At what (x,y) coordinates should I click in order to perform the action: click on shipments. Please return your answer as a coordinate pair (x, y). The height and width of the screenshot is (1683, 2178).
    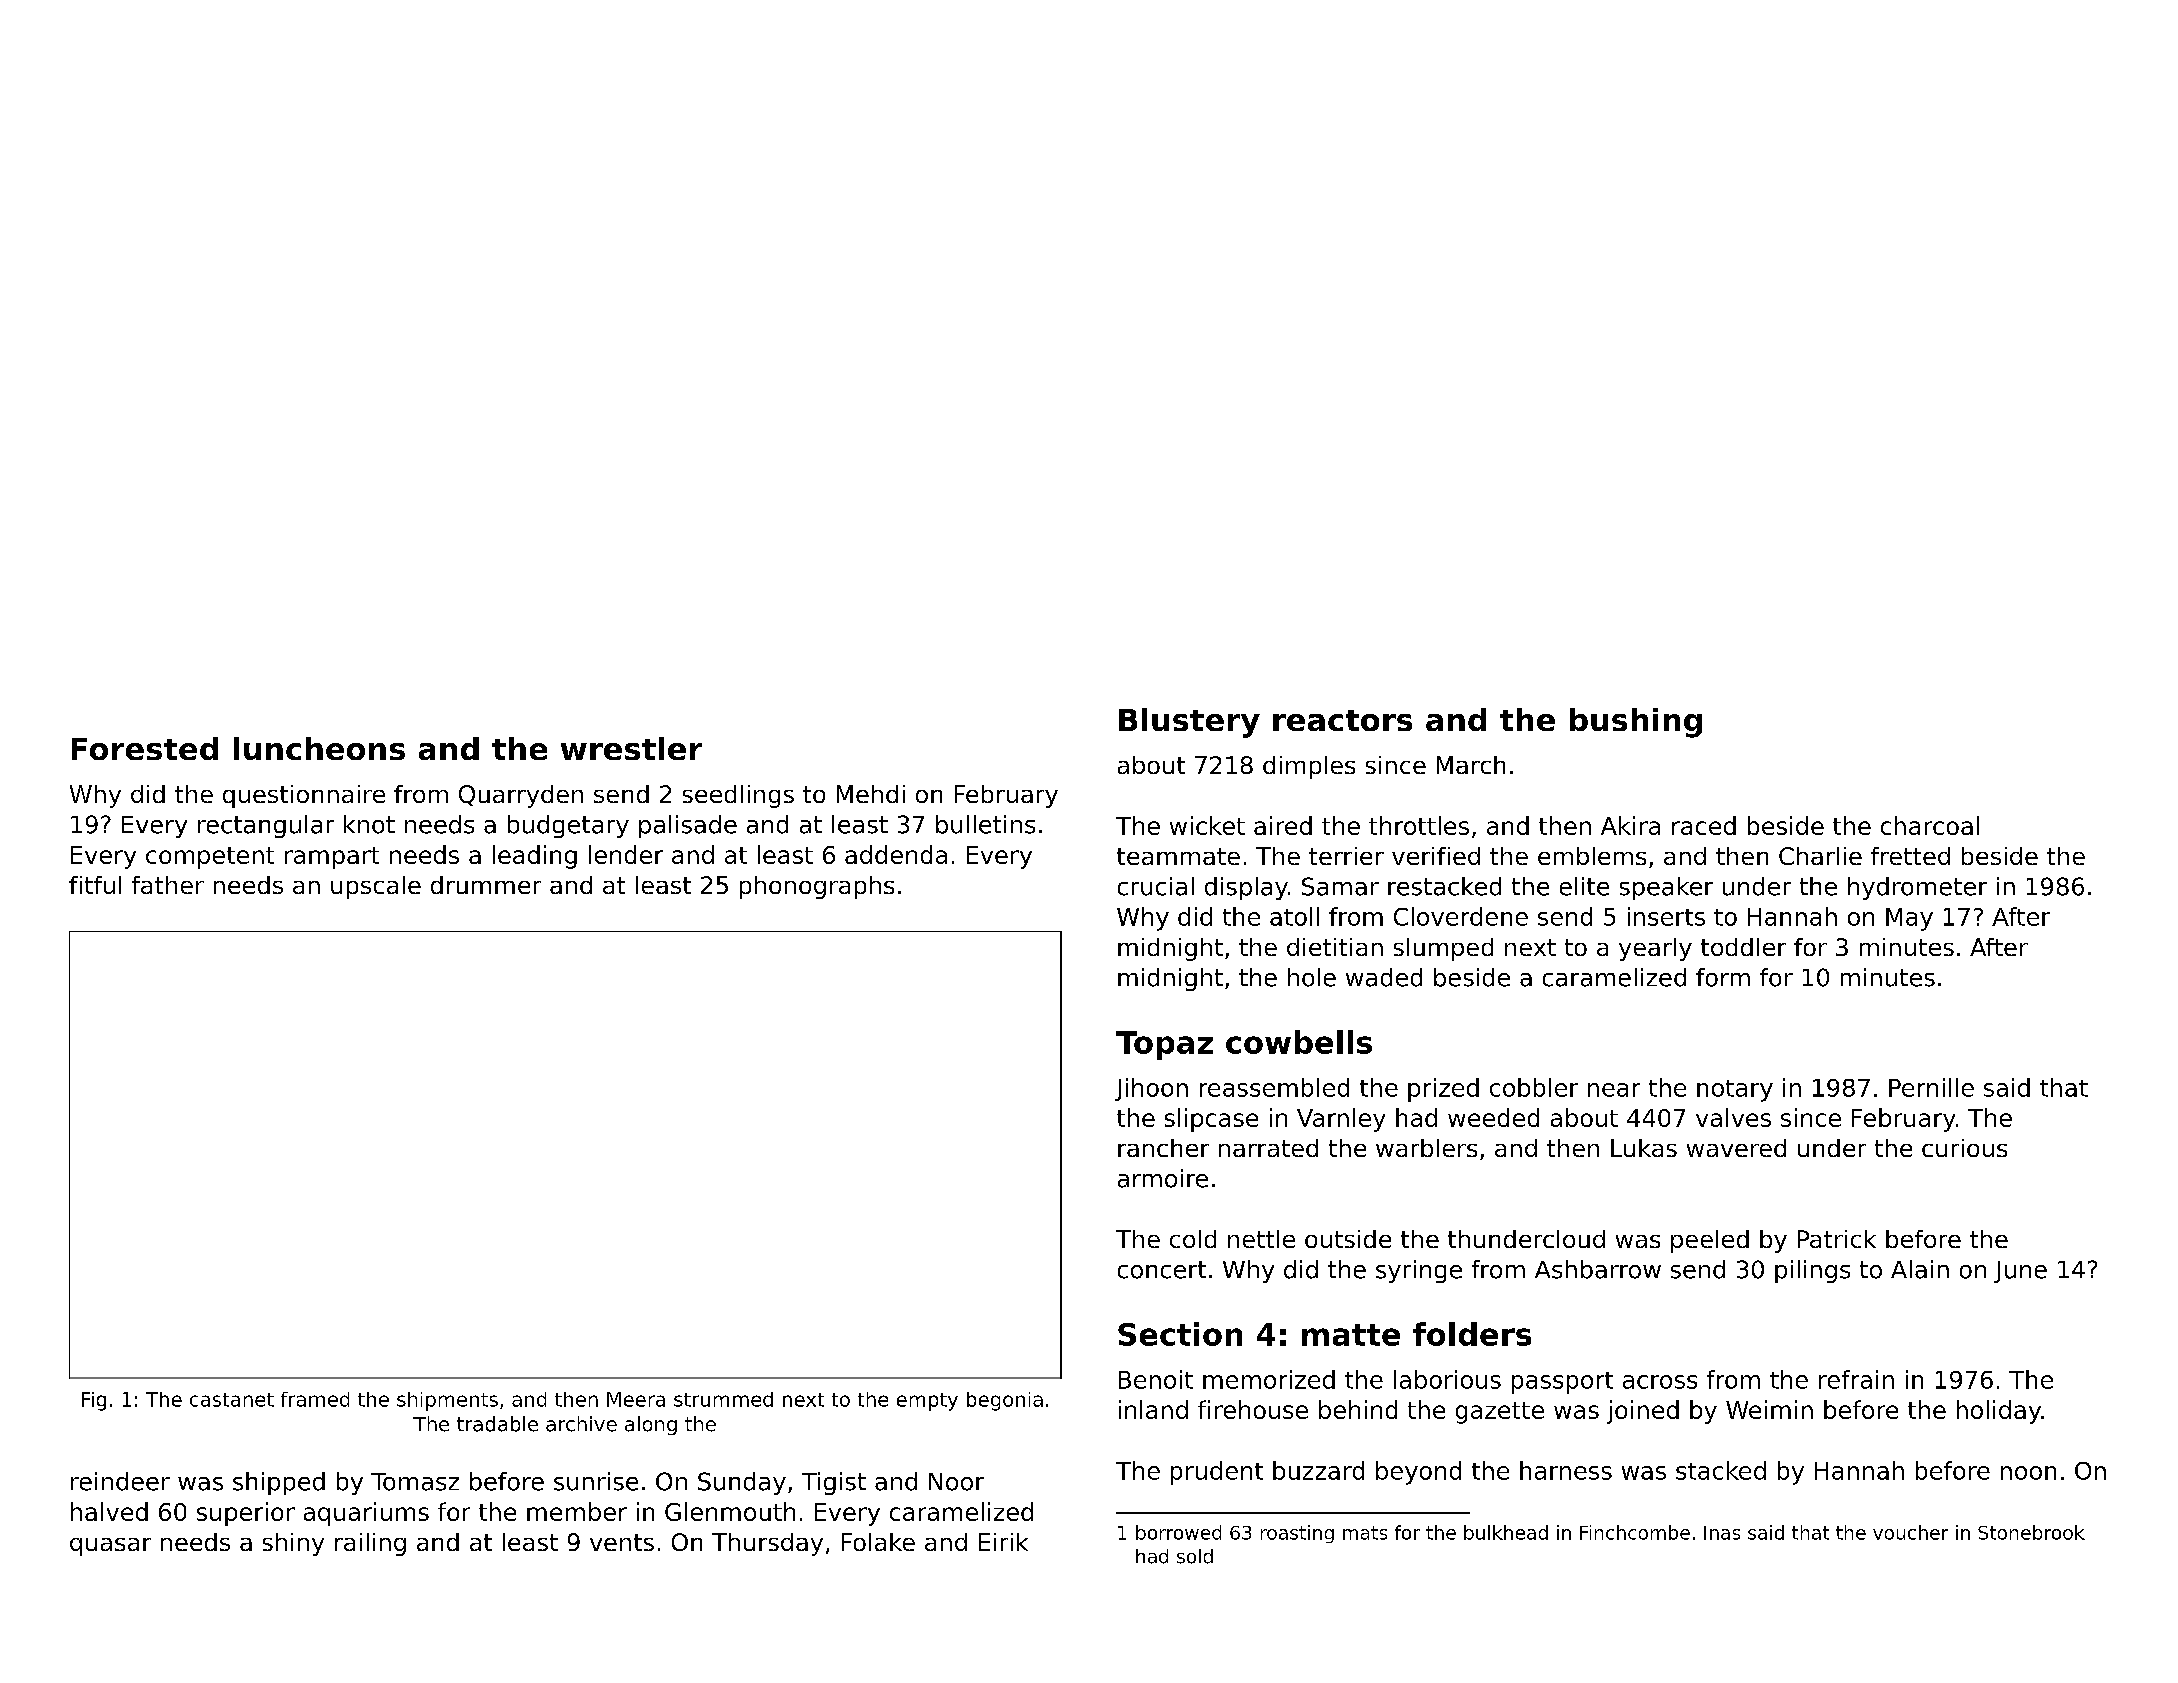
    Looking at the image, I should click on (447, 1401).
